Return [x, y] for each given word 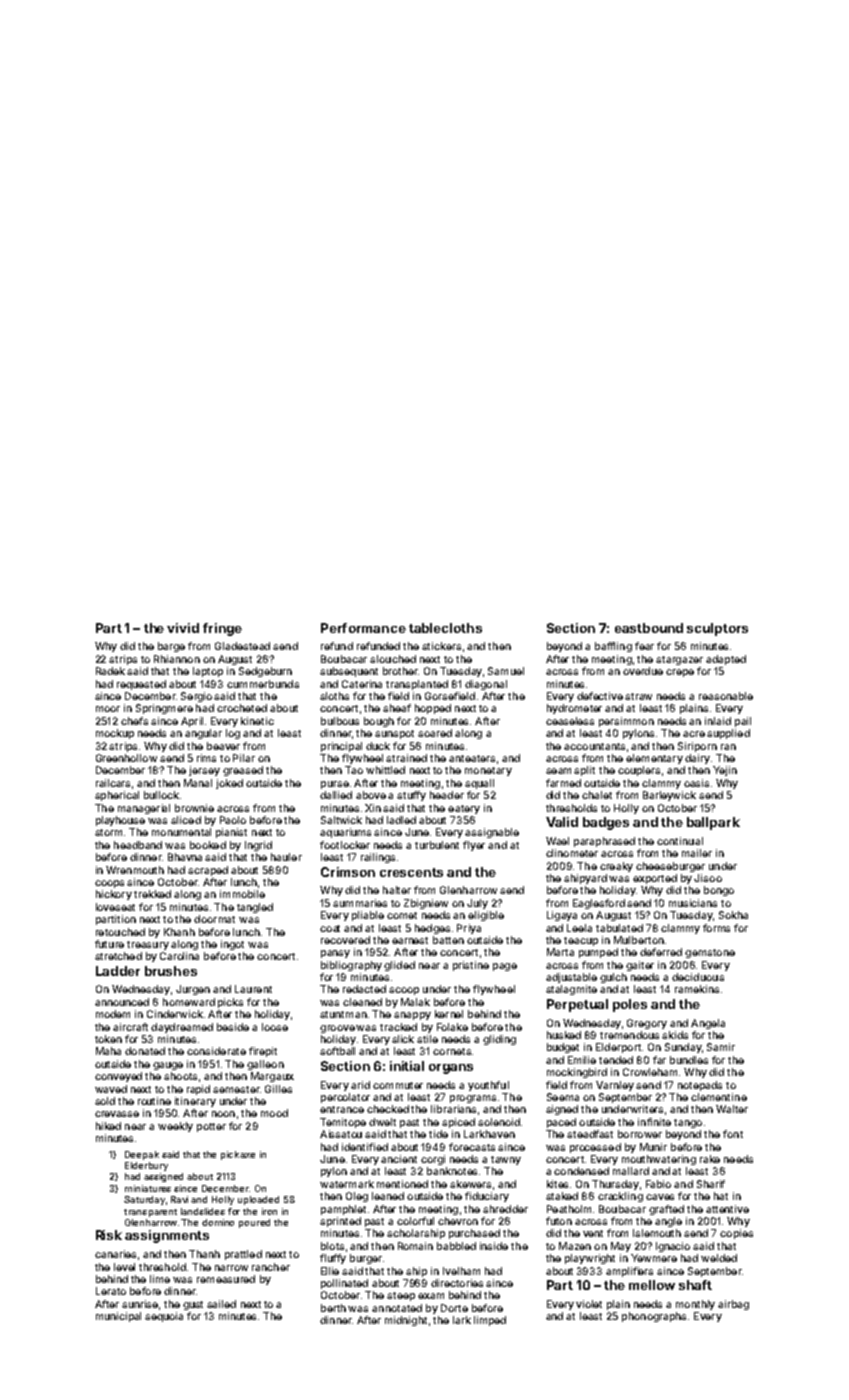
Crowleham [650, 1072]
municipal [118, 1317]
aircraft [130, 1027]
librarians [453, 1109]
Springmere [164, 709]
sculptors [717, 629]
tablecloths [445, 628]
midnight [406, 1321]
